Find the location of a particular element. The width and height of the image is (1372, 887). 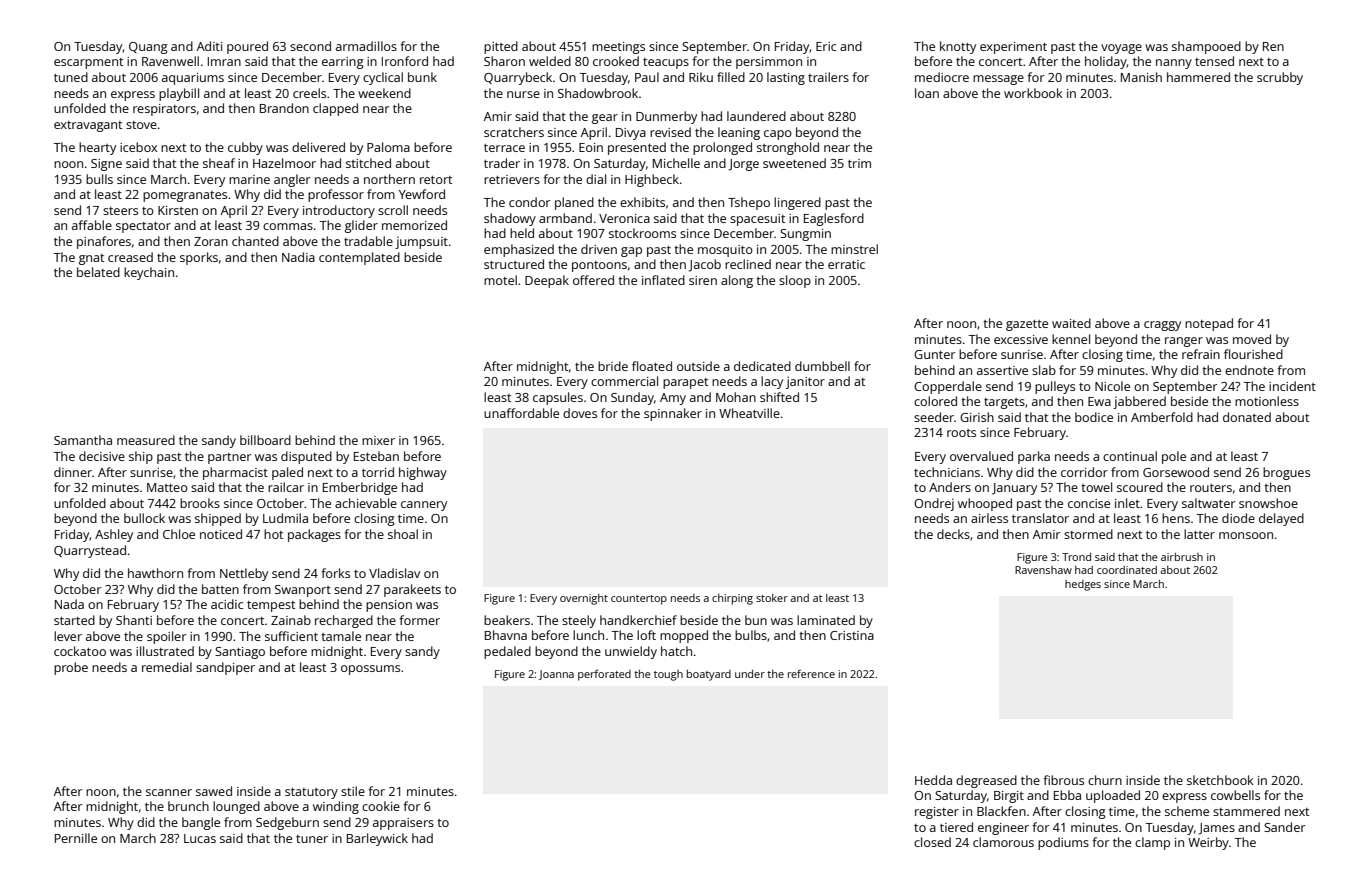

inflated is located at coordinates (663, 280).
